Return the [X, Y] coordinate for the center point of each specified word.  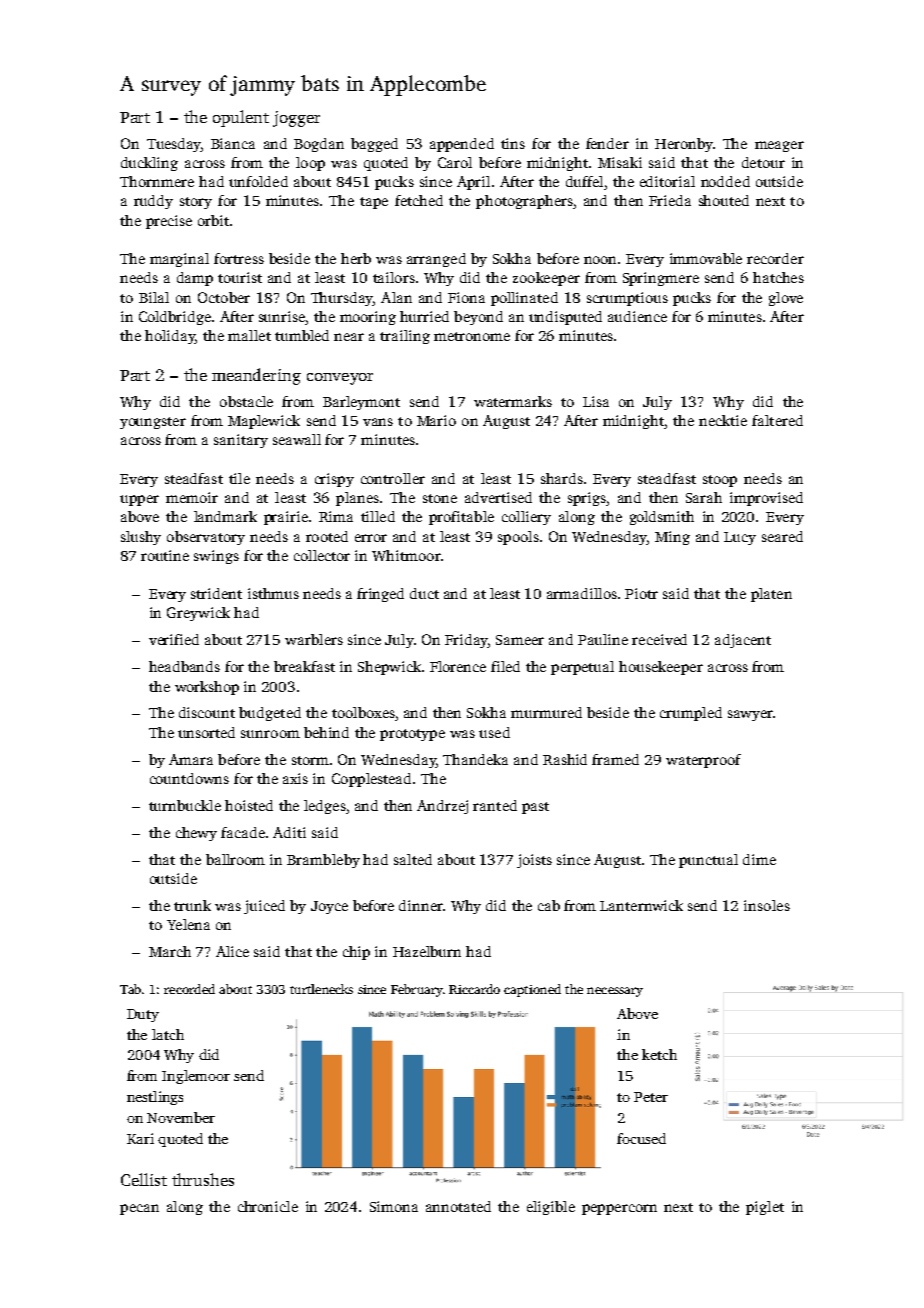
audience [637, 316]
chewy [196, 834]
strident [216, 593]
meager [779, 146]
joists [534, 861]
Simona [394, 1206]
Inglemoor [196, 1077]
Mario [436, 420]
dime [759, 859]
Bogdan [319, 145]
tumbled [302, 335]
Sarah [704, 497]
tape [374, 203]
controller [393, 478]
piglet [765, 1208]
